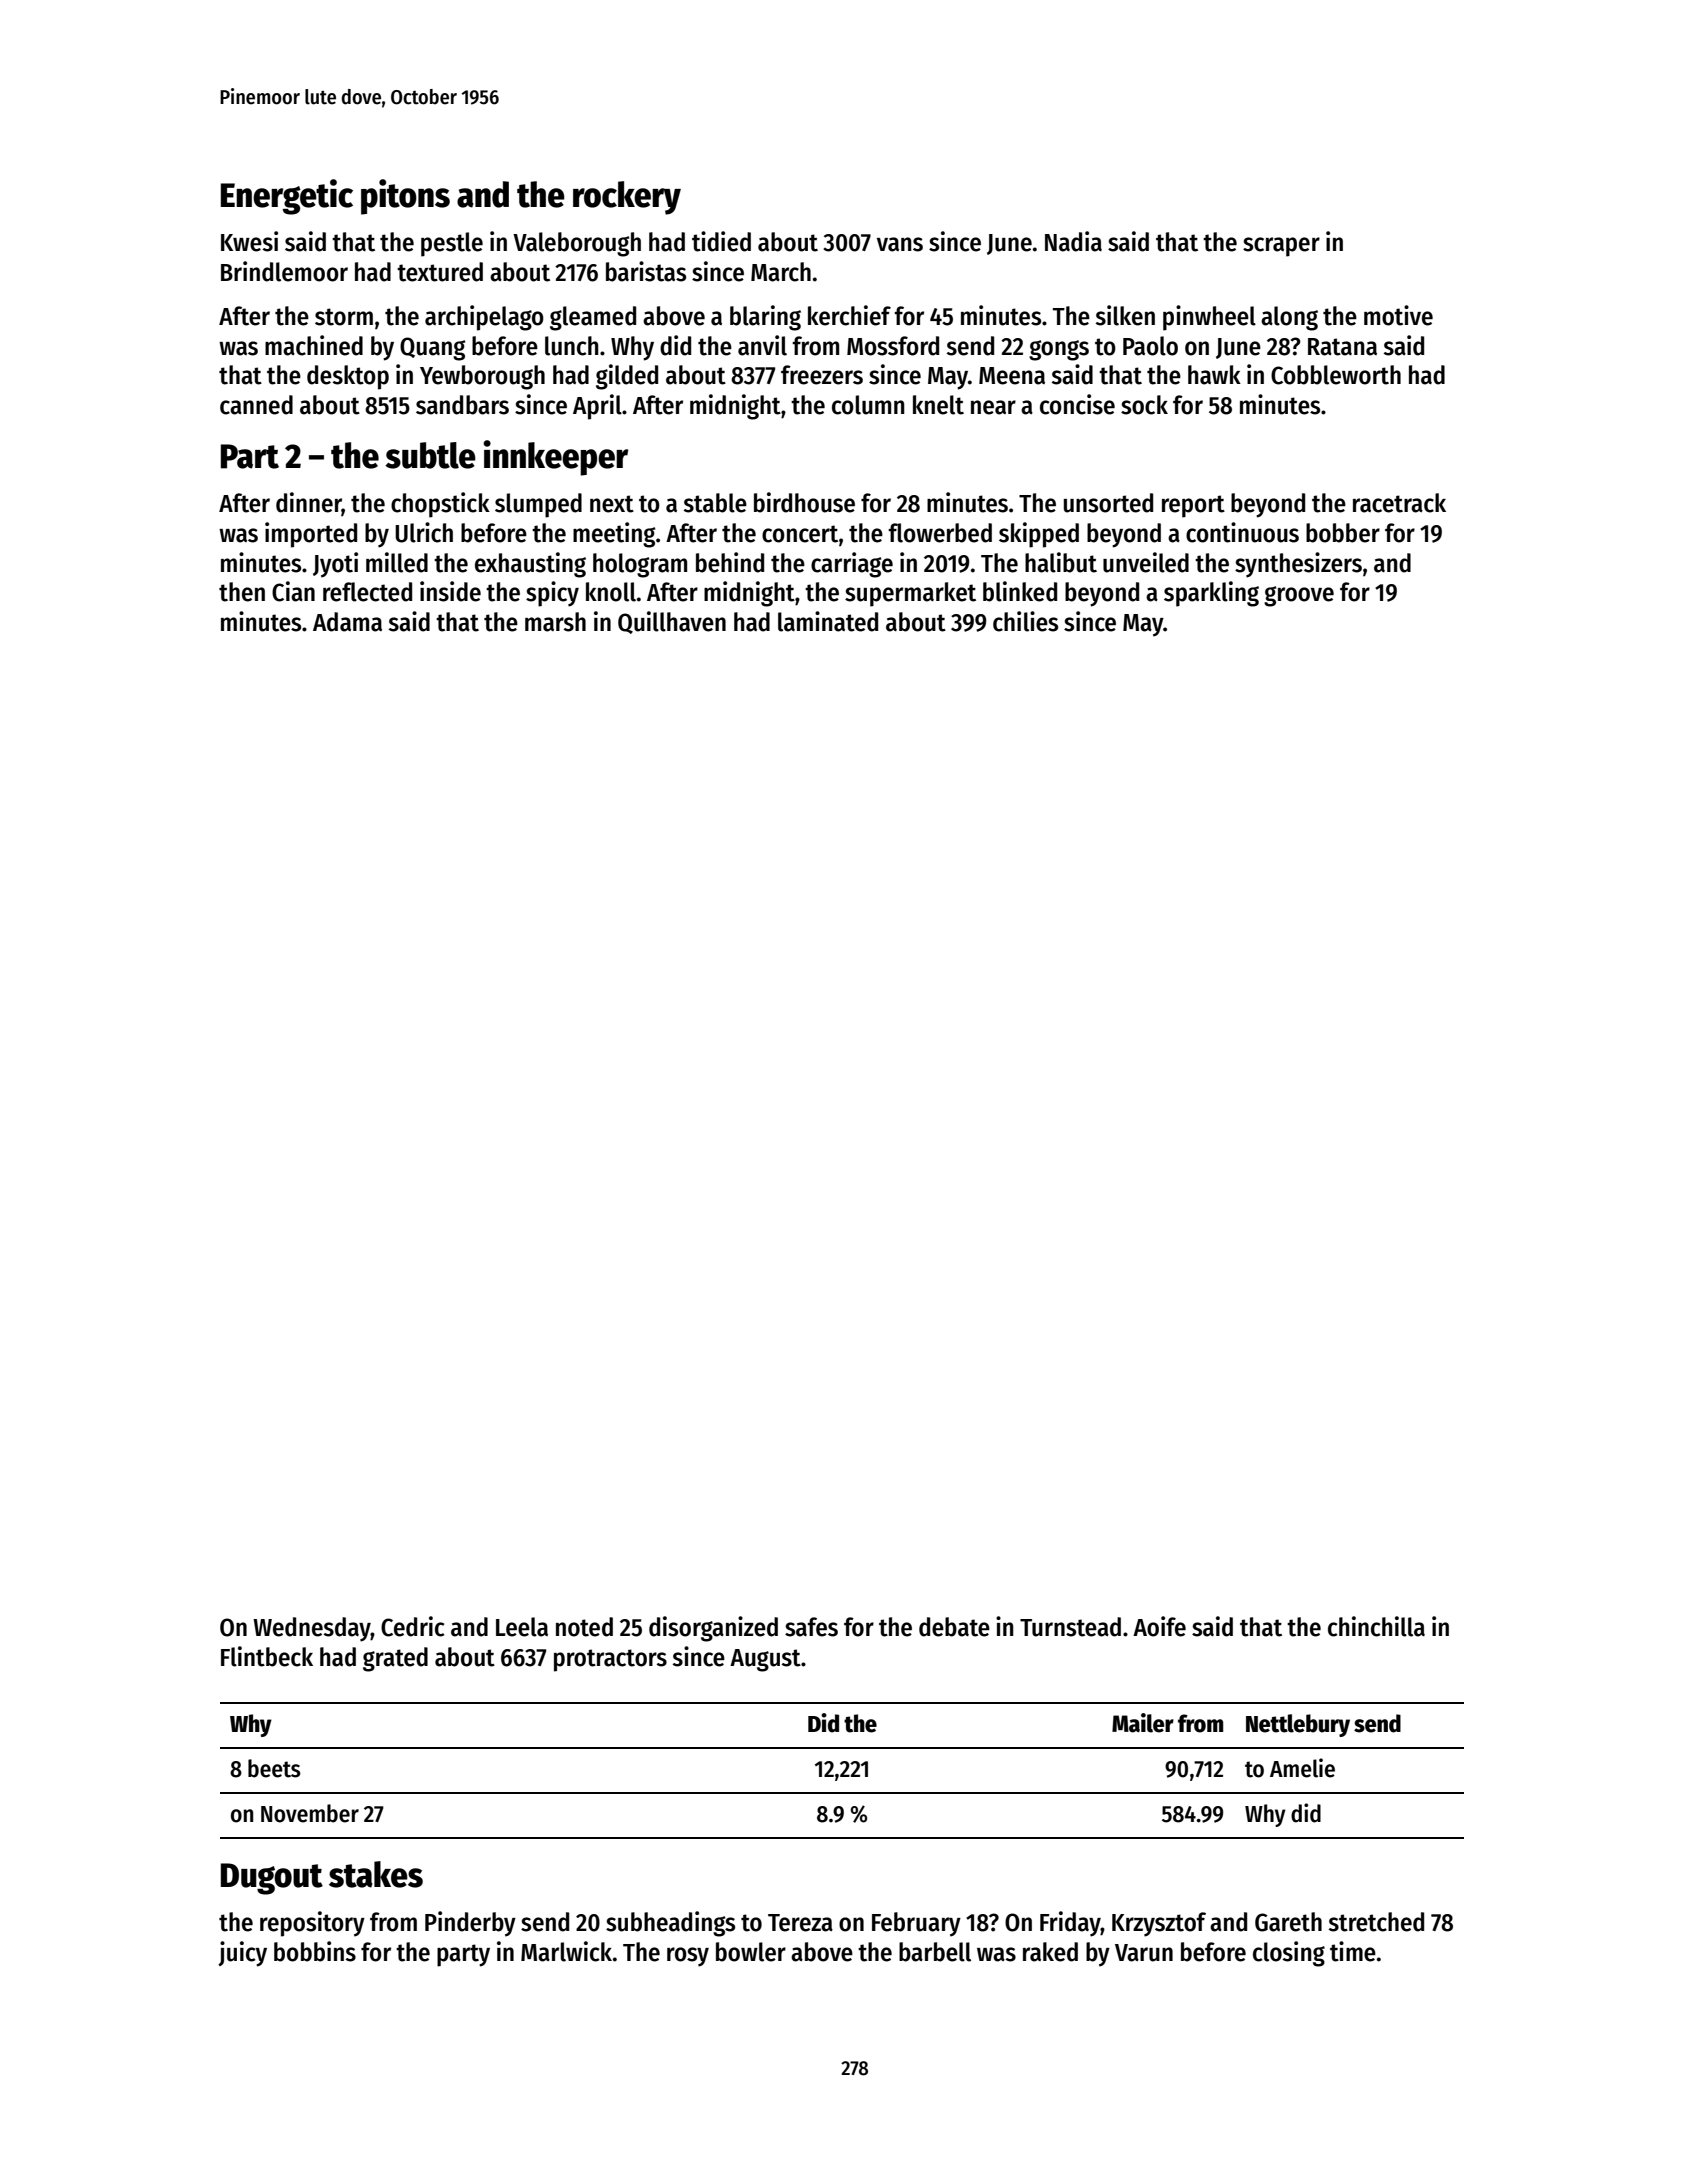 The image size is (1683, 2178). I want to click on Nadia, so click(1073, 241).
